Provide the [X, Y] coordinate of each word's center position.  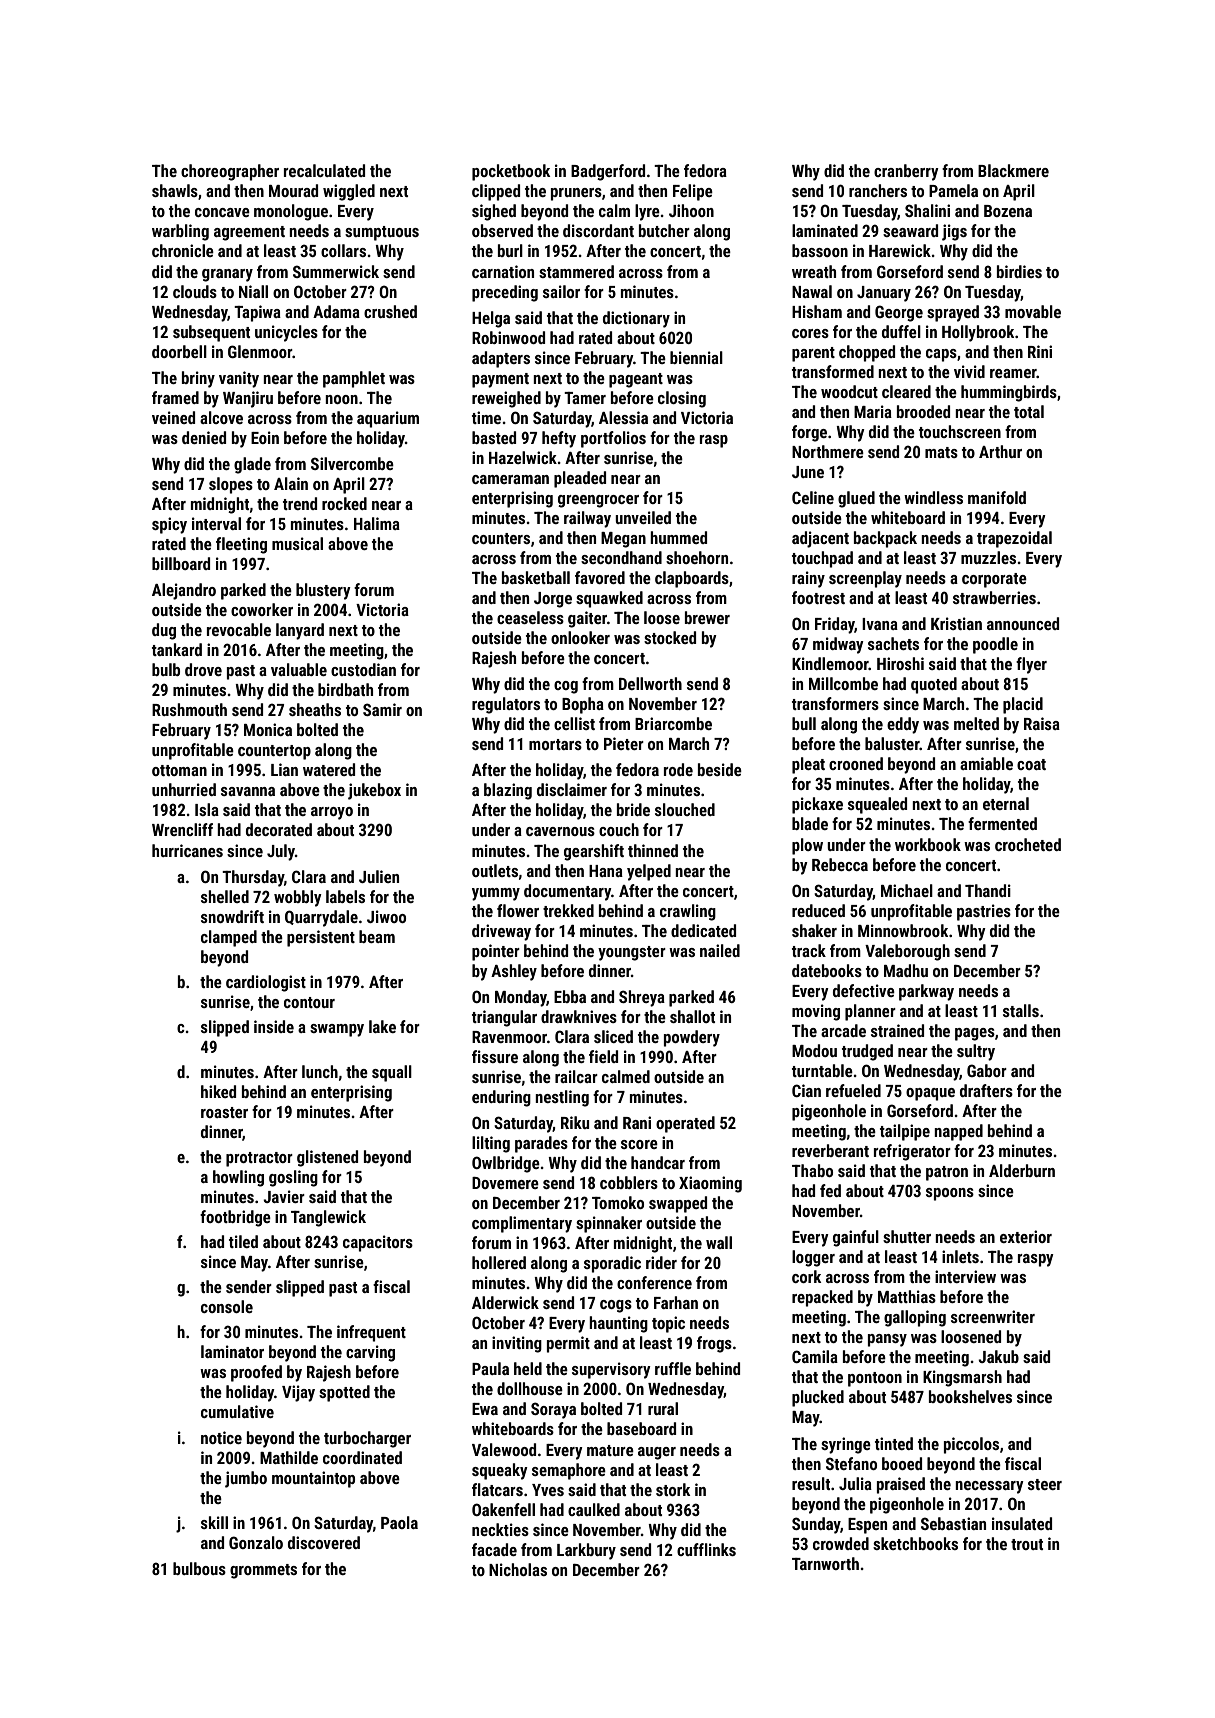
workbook [928, 844]
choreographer [230, 172]
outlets [495, 870]
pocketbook [511, 172]
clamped [229, 938]
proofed [256, 1373]
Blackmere [1013, 170]
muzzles [988, 557]
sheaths [315, 709]
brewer [707, 617]
